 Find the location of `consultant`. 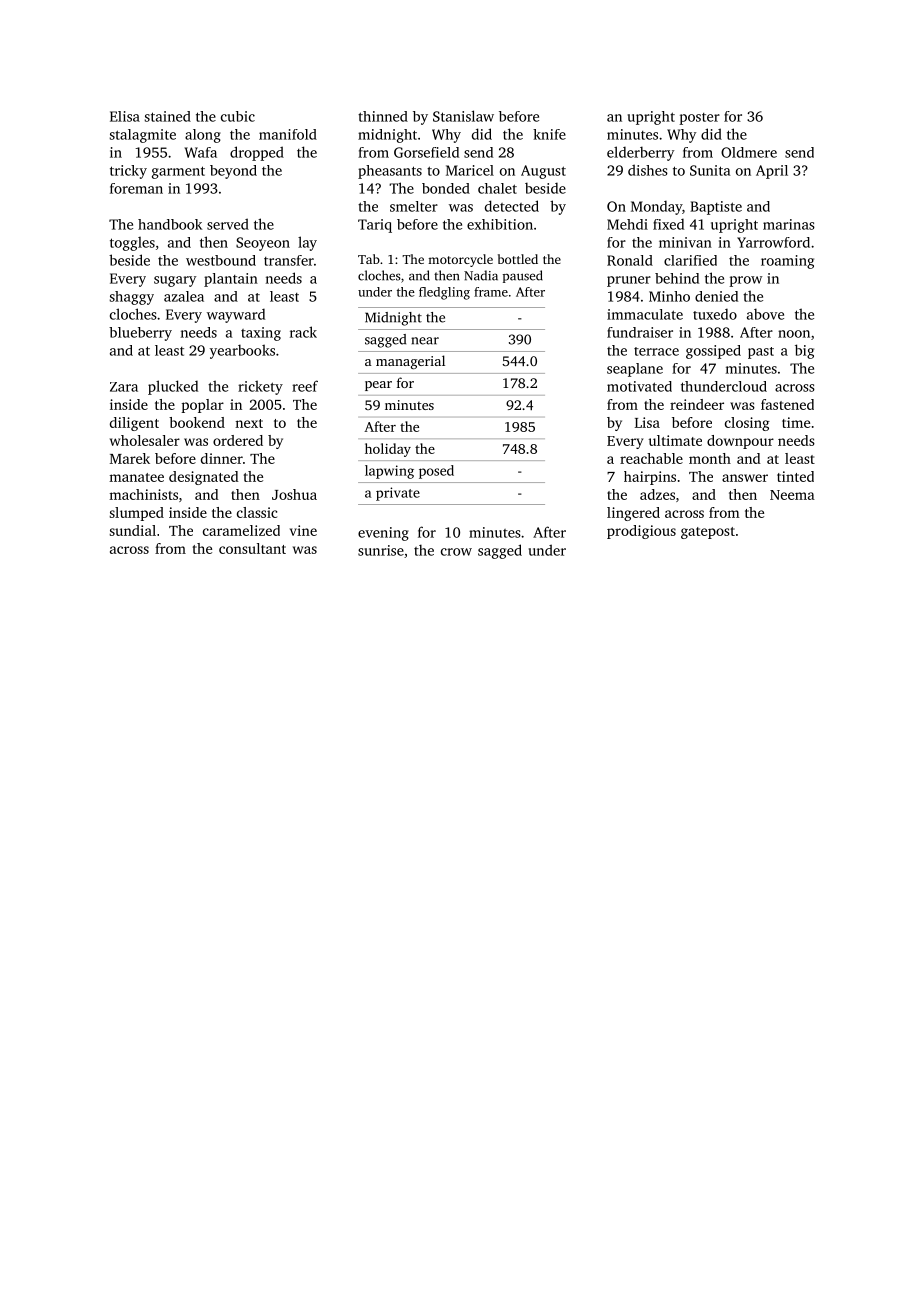

consultant is located at coordinates (252, 548).
